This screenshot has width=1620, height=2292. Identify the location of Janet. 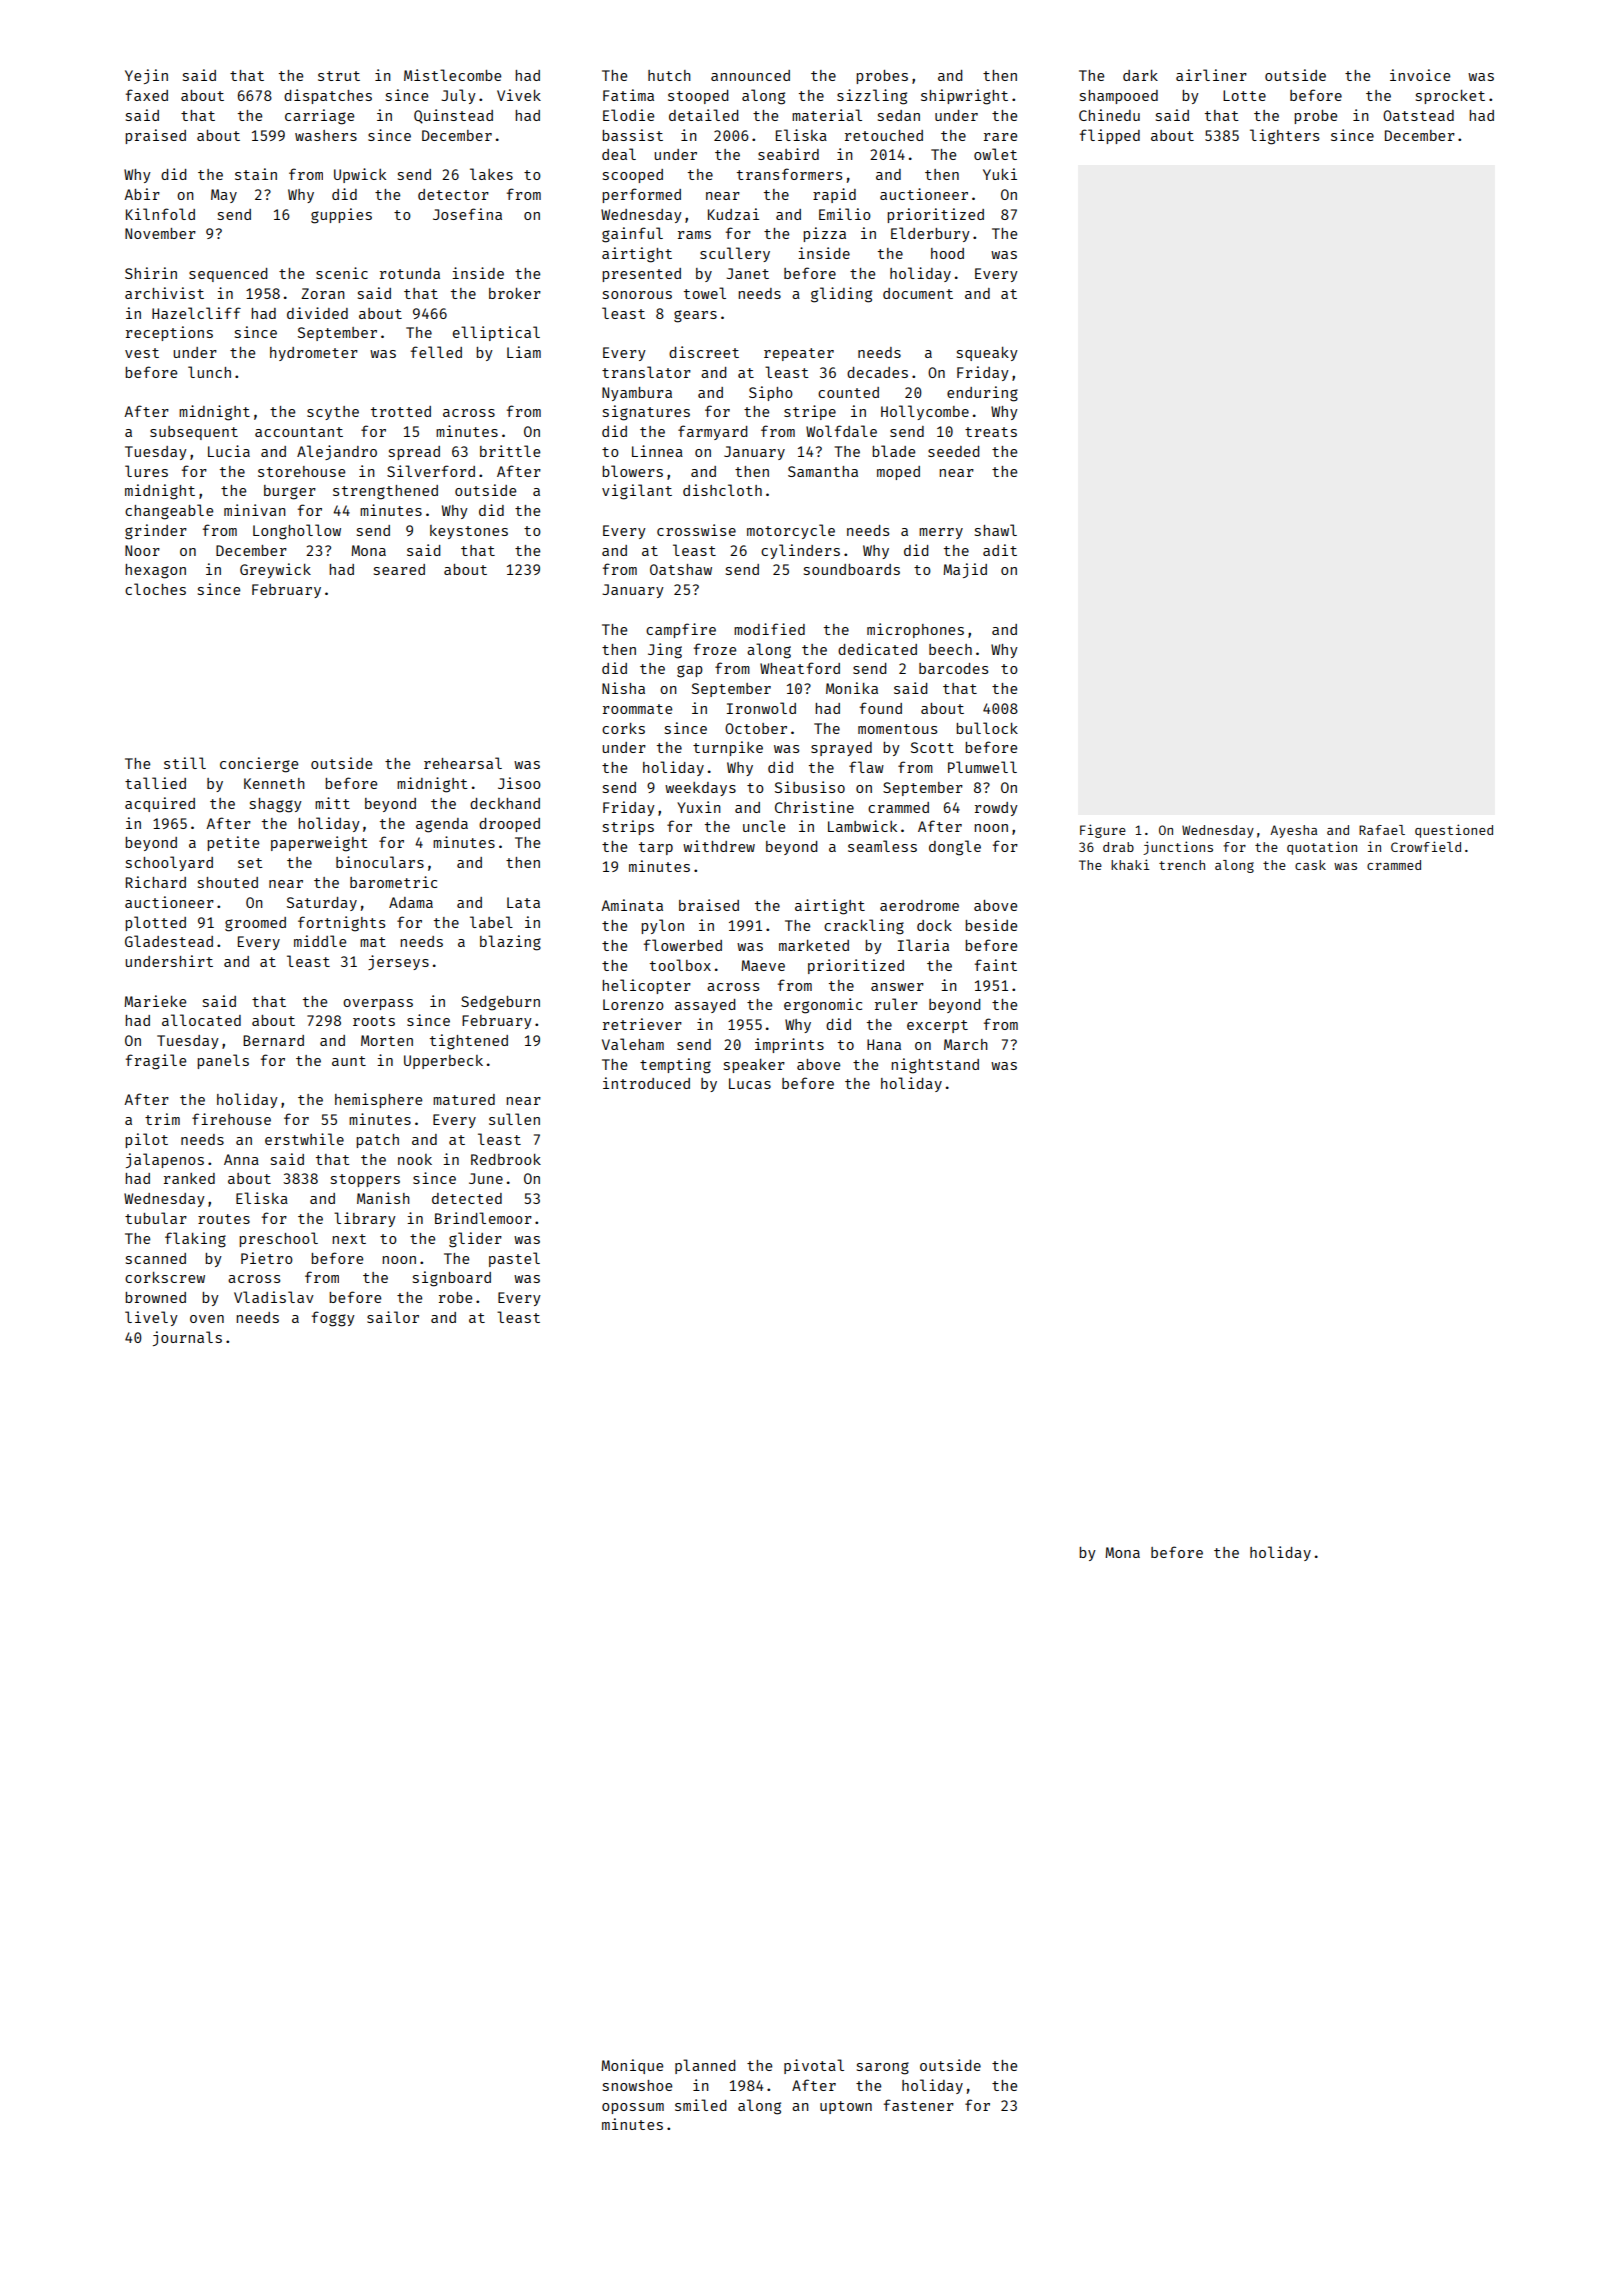
(747, 273).
